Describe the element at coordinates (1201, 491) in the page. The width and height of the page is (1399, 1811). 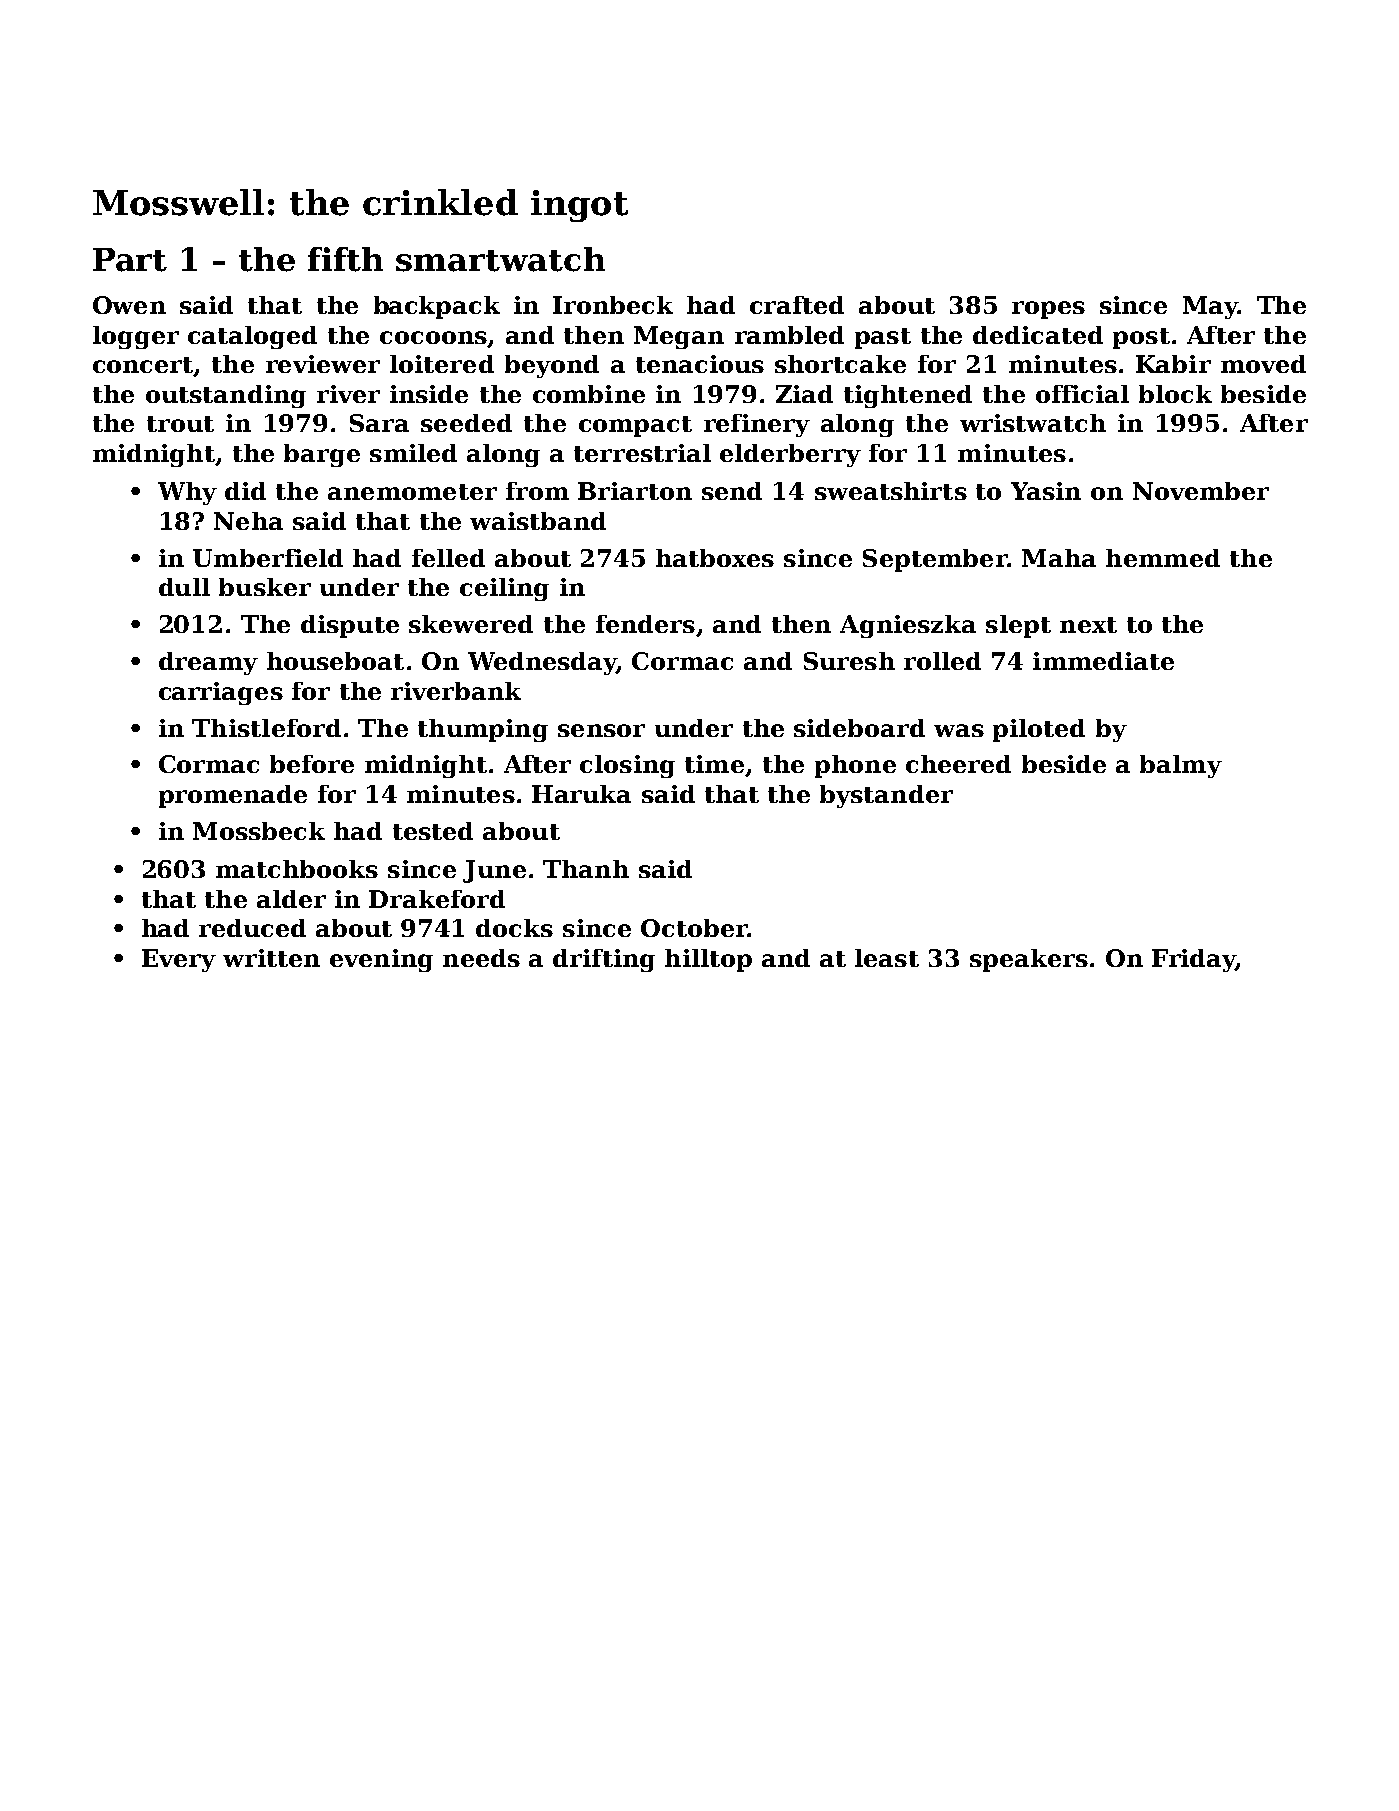
I see `November` at that location.
